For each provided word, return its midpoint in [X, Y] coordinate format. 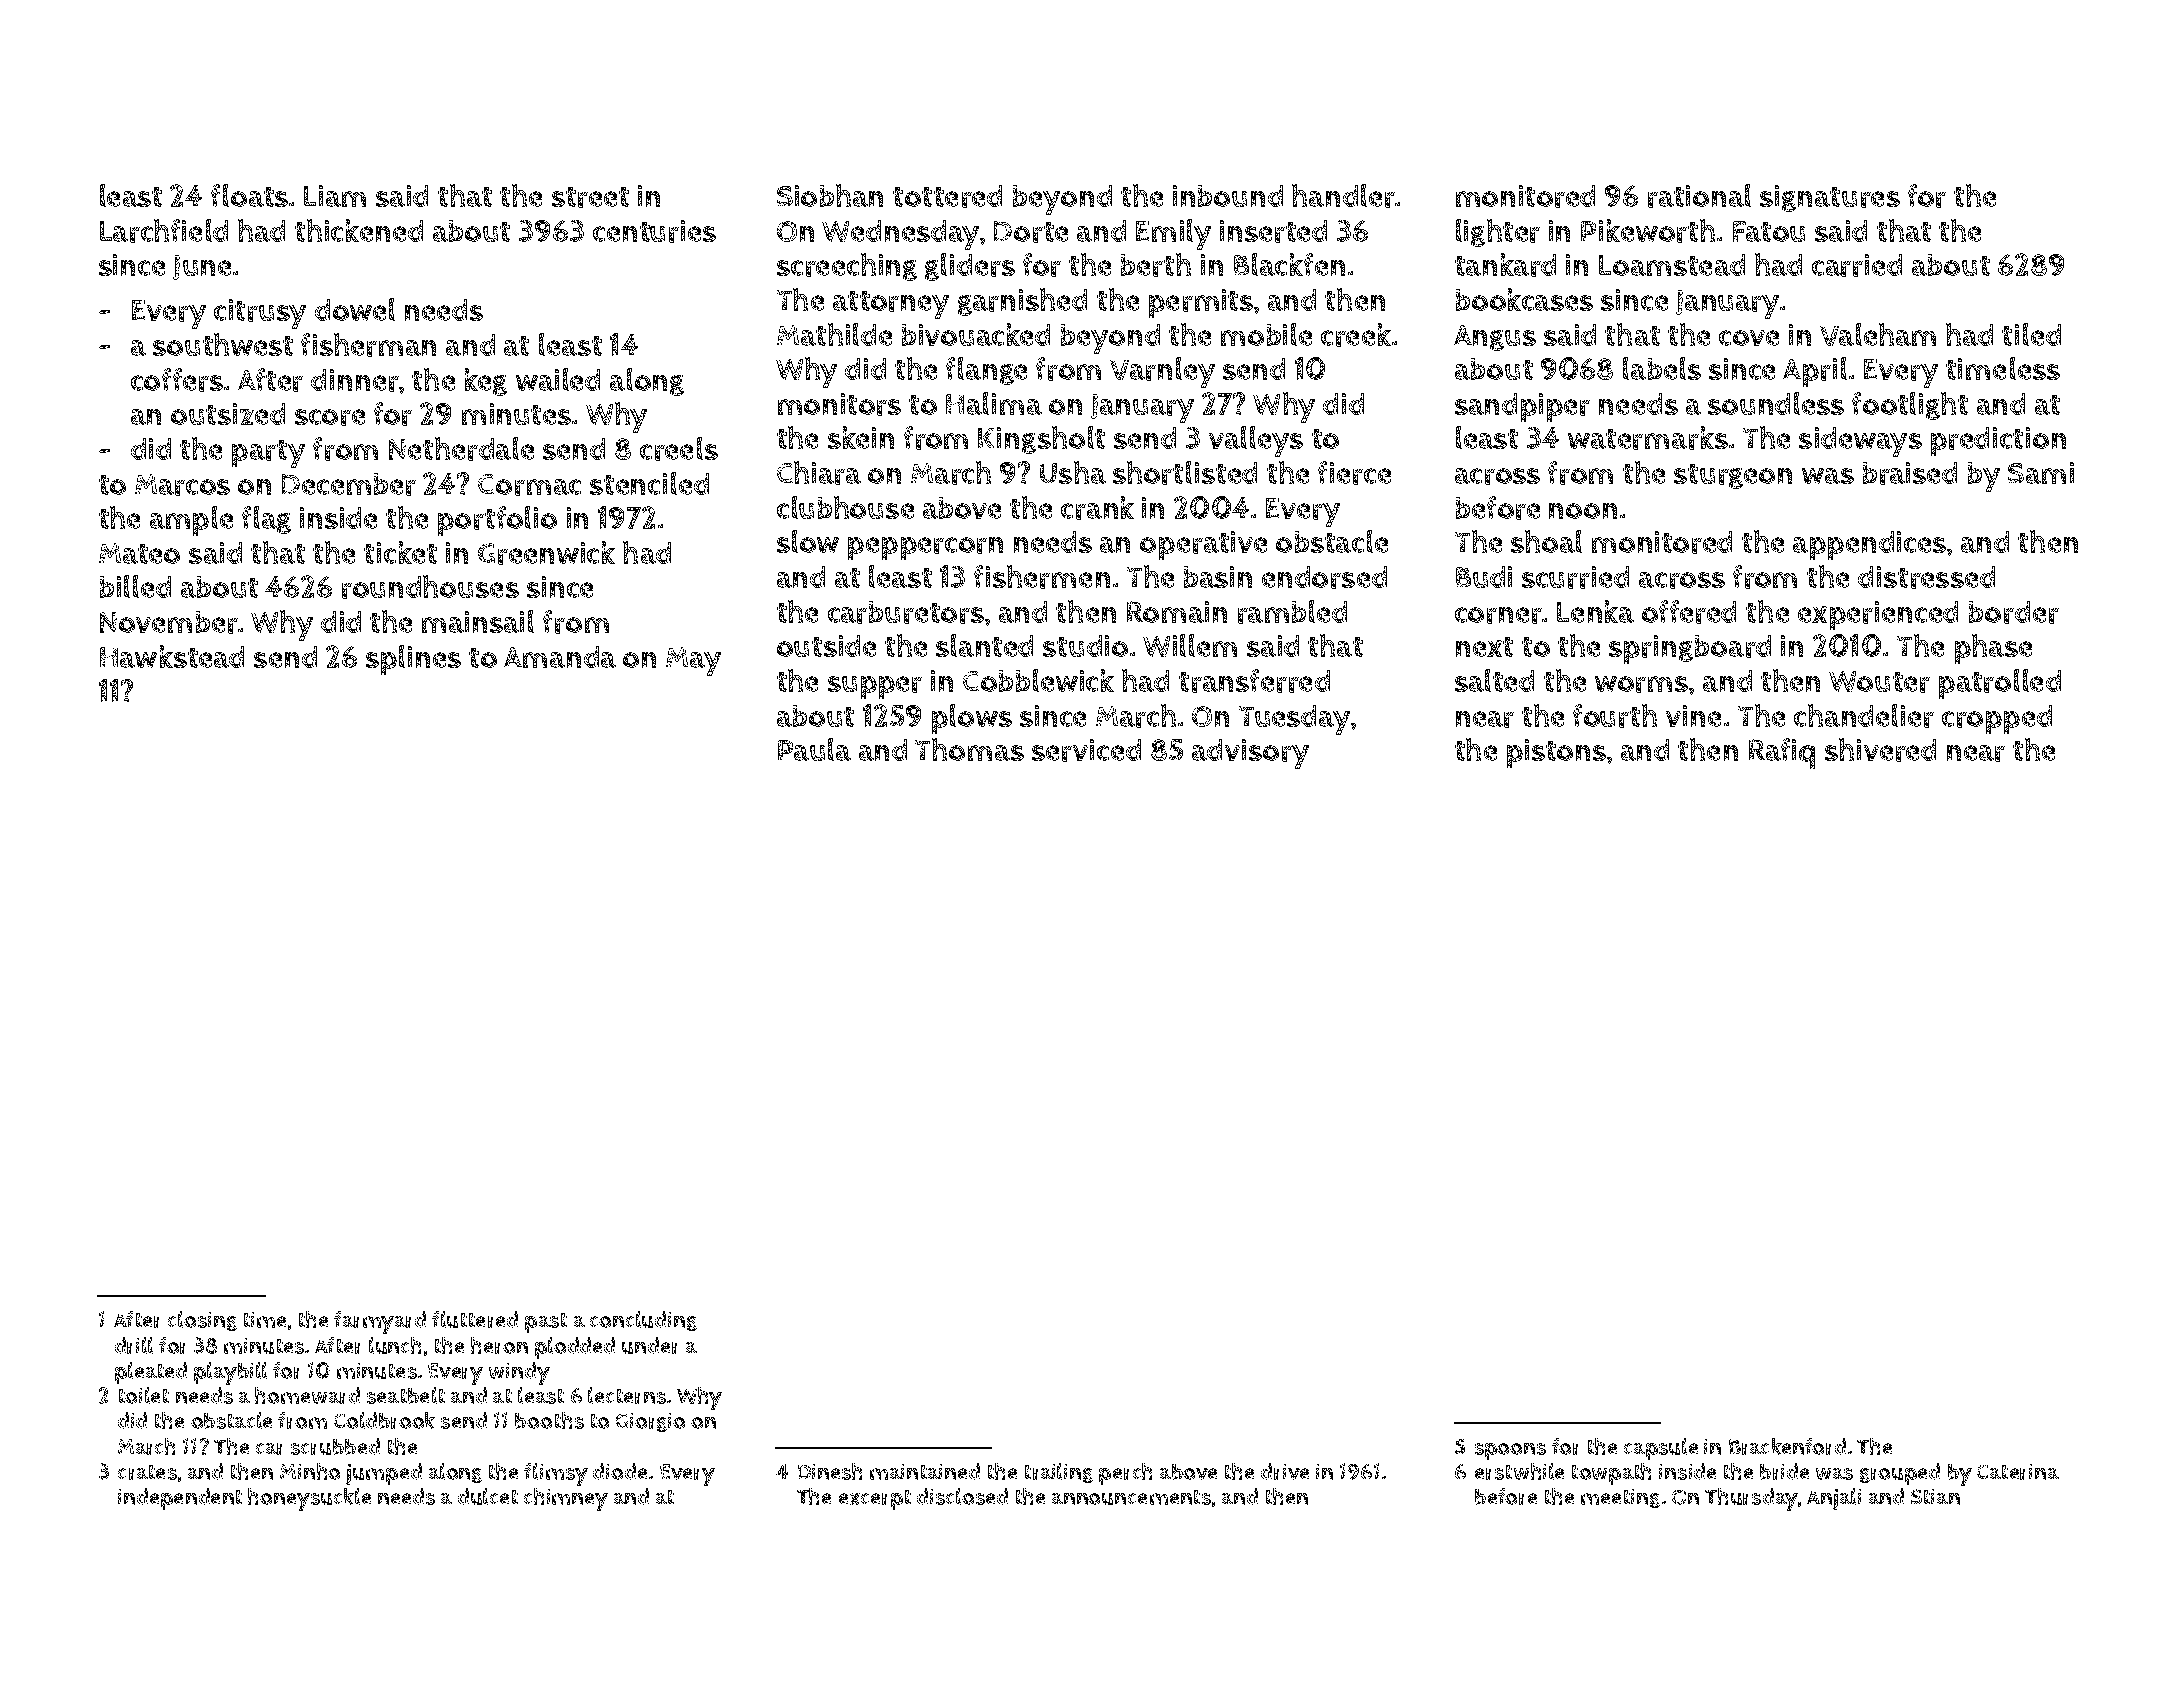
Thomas [969, 749]
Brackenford [1787, 1446]
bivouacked [976, 334]
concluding [643, 1321]
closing [202, 1321]
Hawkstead [172, 656]
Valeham [1878, 334]
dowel [355, 309]
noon [1583, 511]
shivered [1880, 750]
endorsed [1324, 577]
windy [519, 1373]
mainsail [478, 621]
